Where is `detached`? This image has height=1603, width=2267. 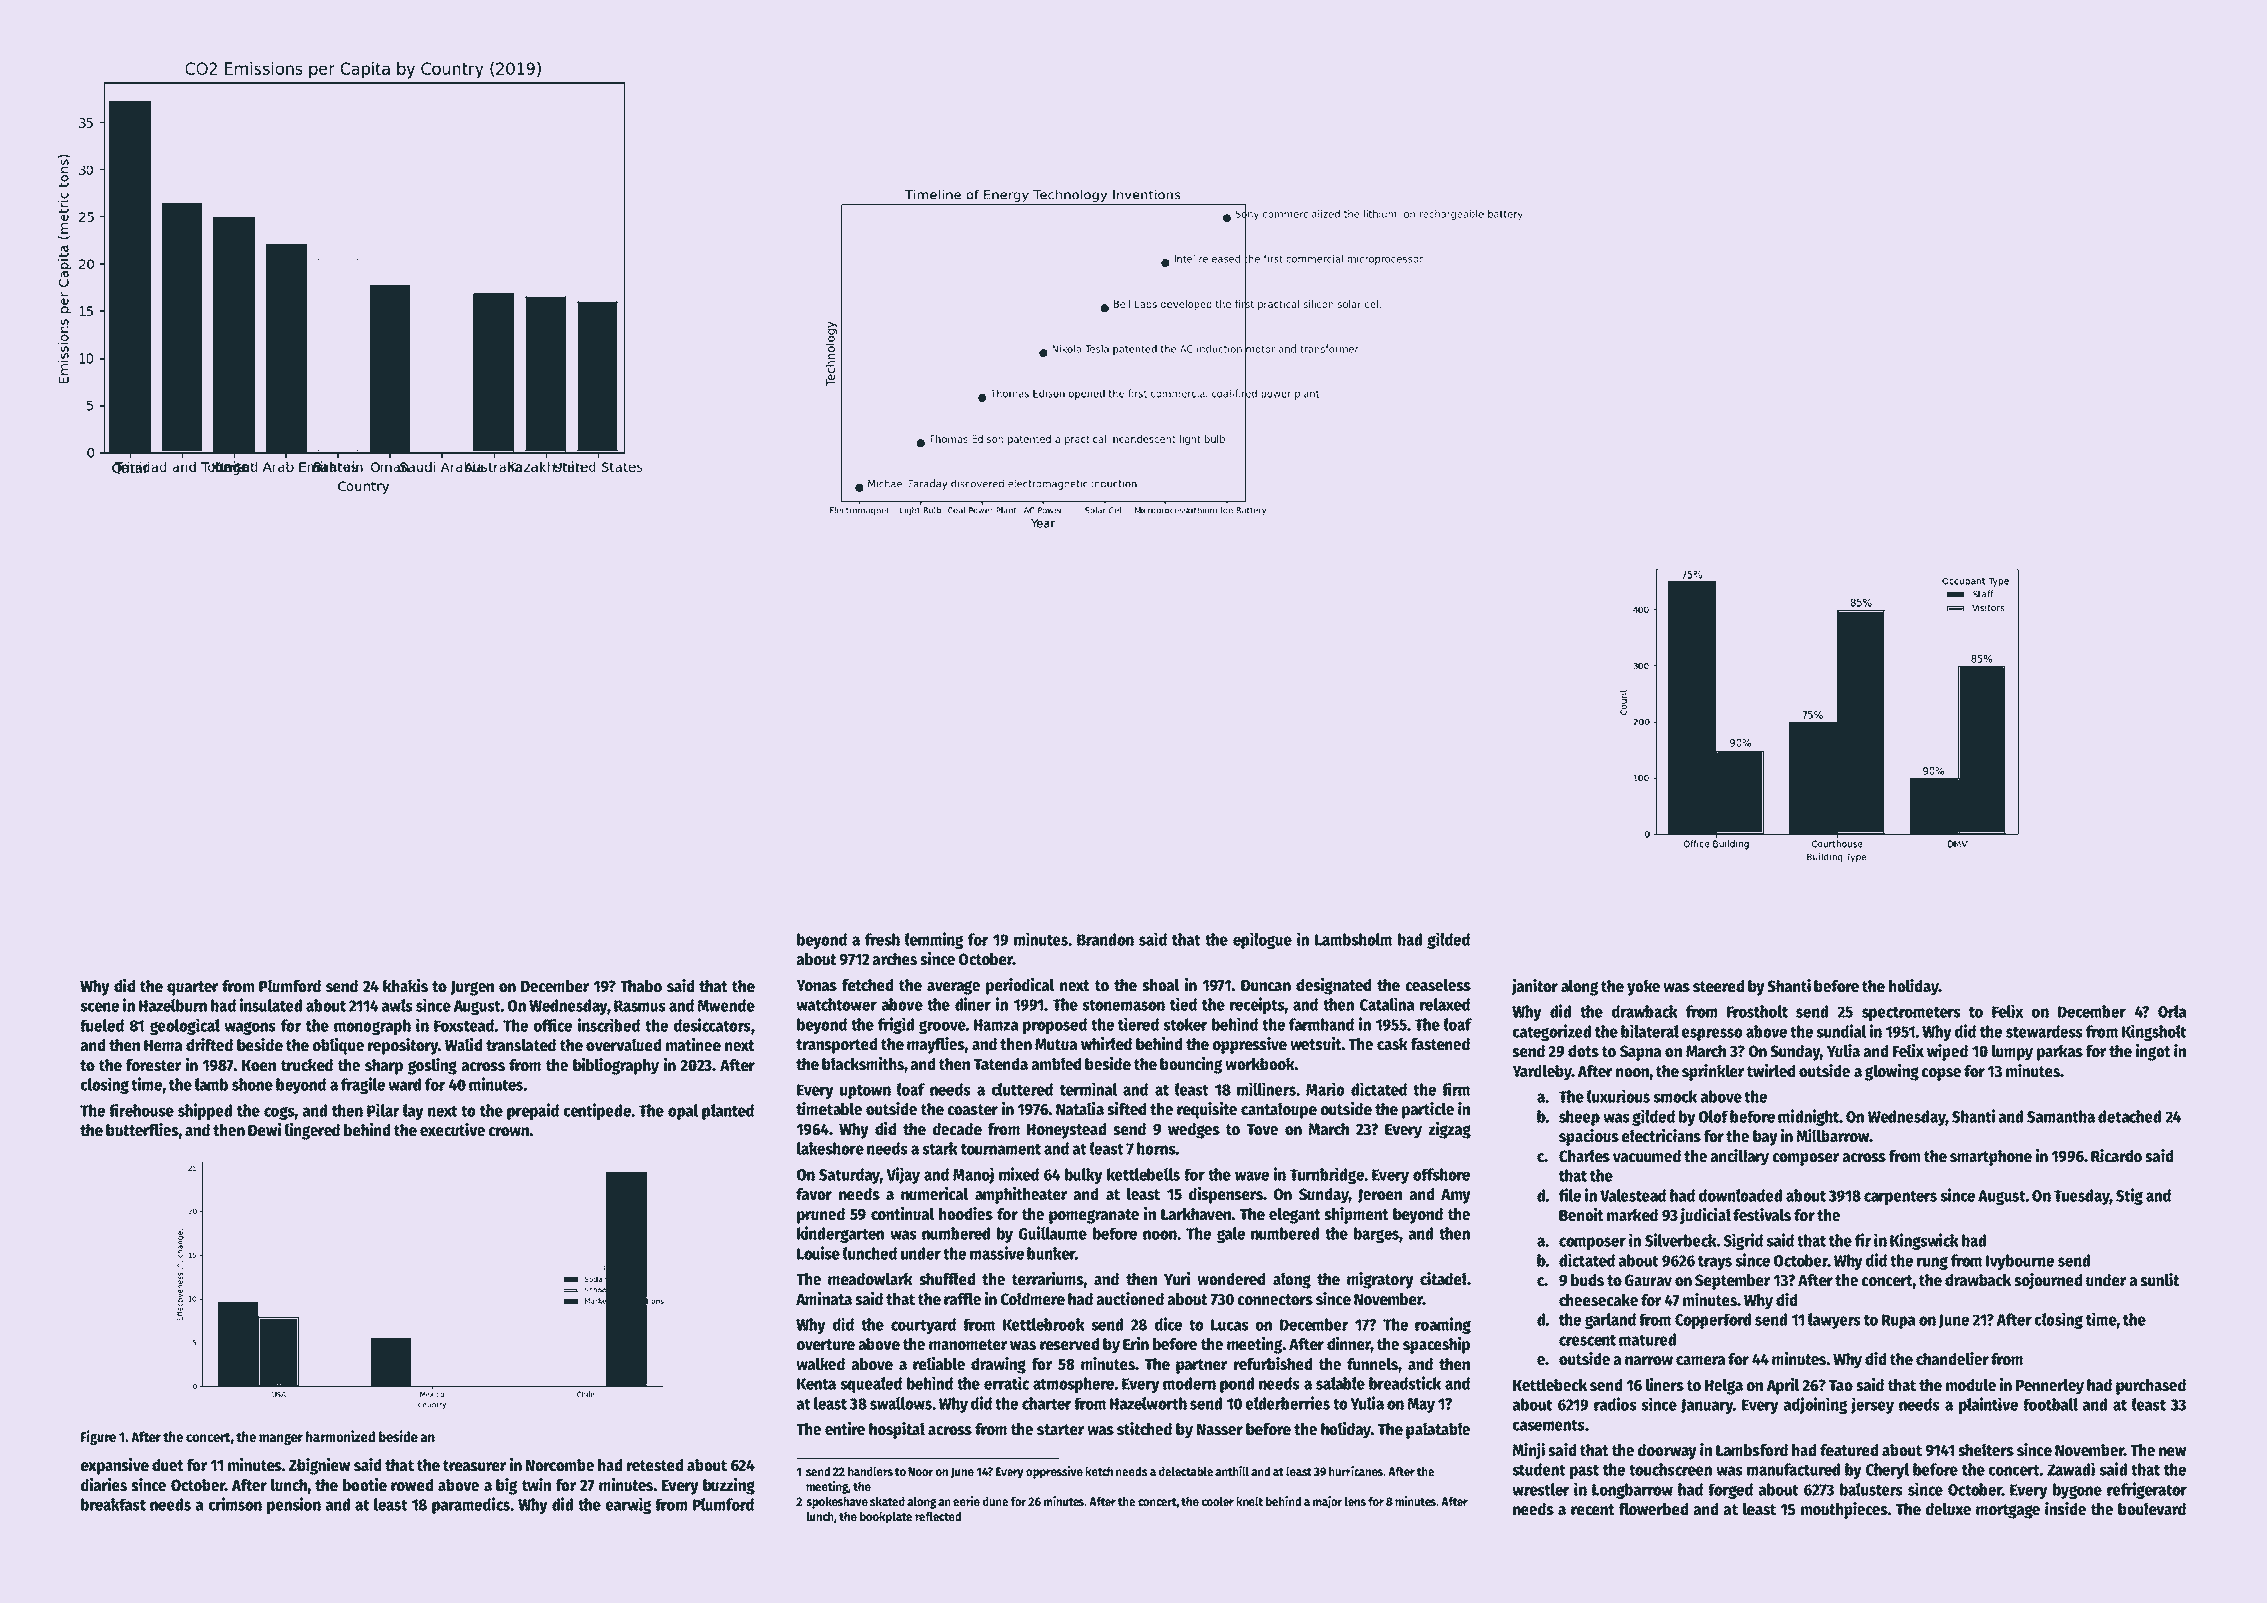 detached is located at coordinates (2129, 1116).
